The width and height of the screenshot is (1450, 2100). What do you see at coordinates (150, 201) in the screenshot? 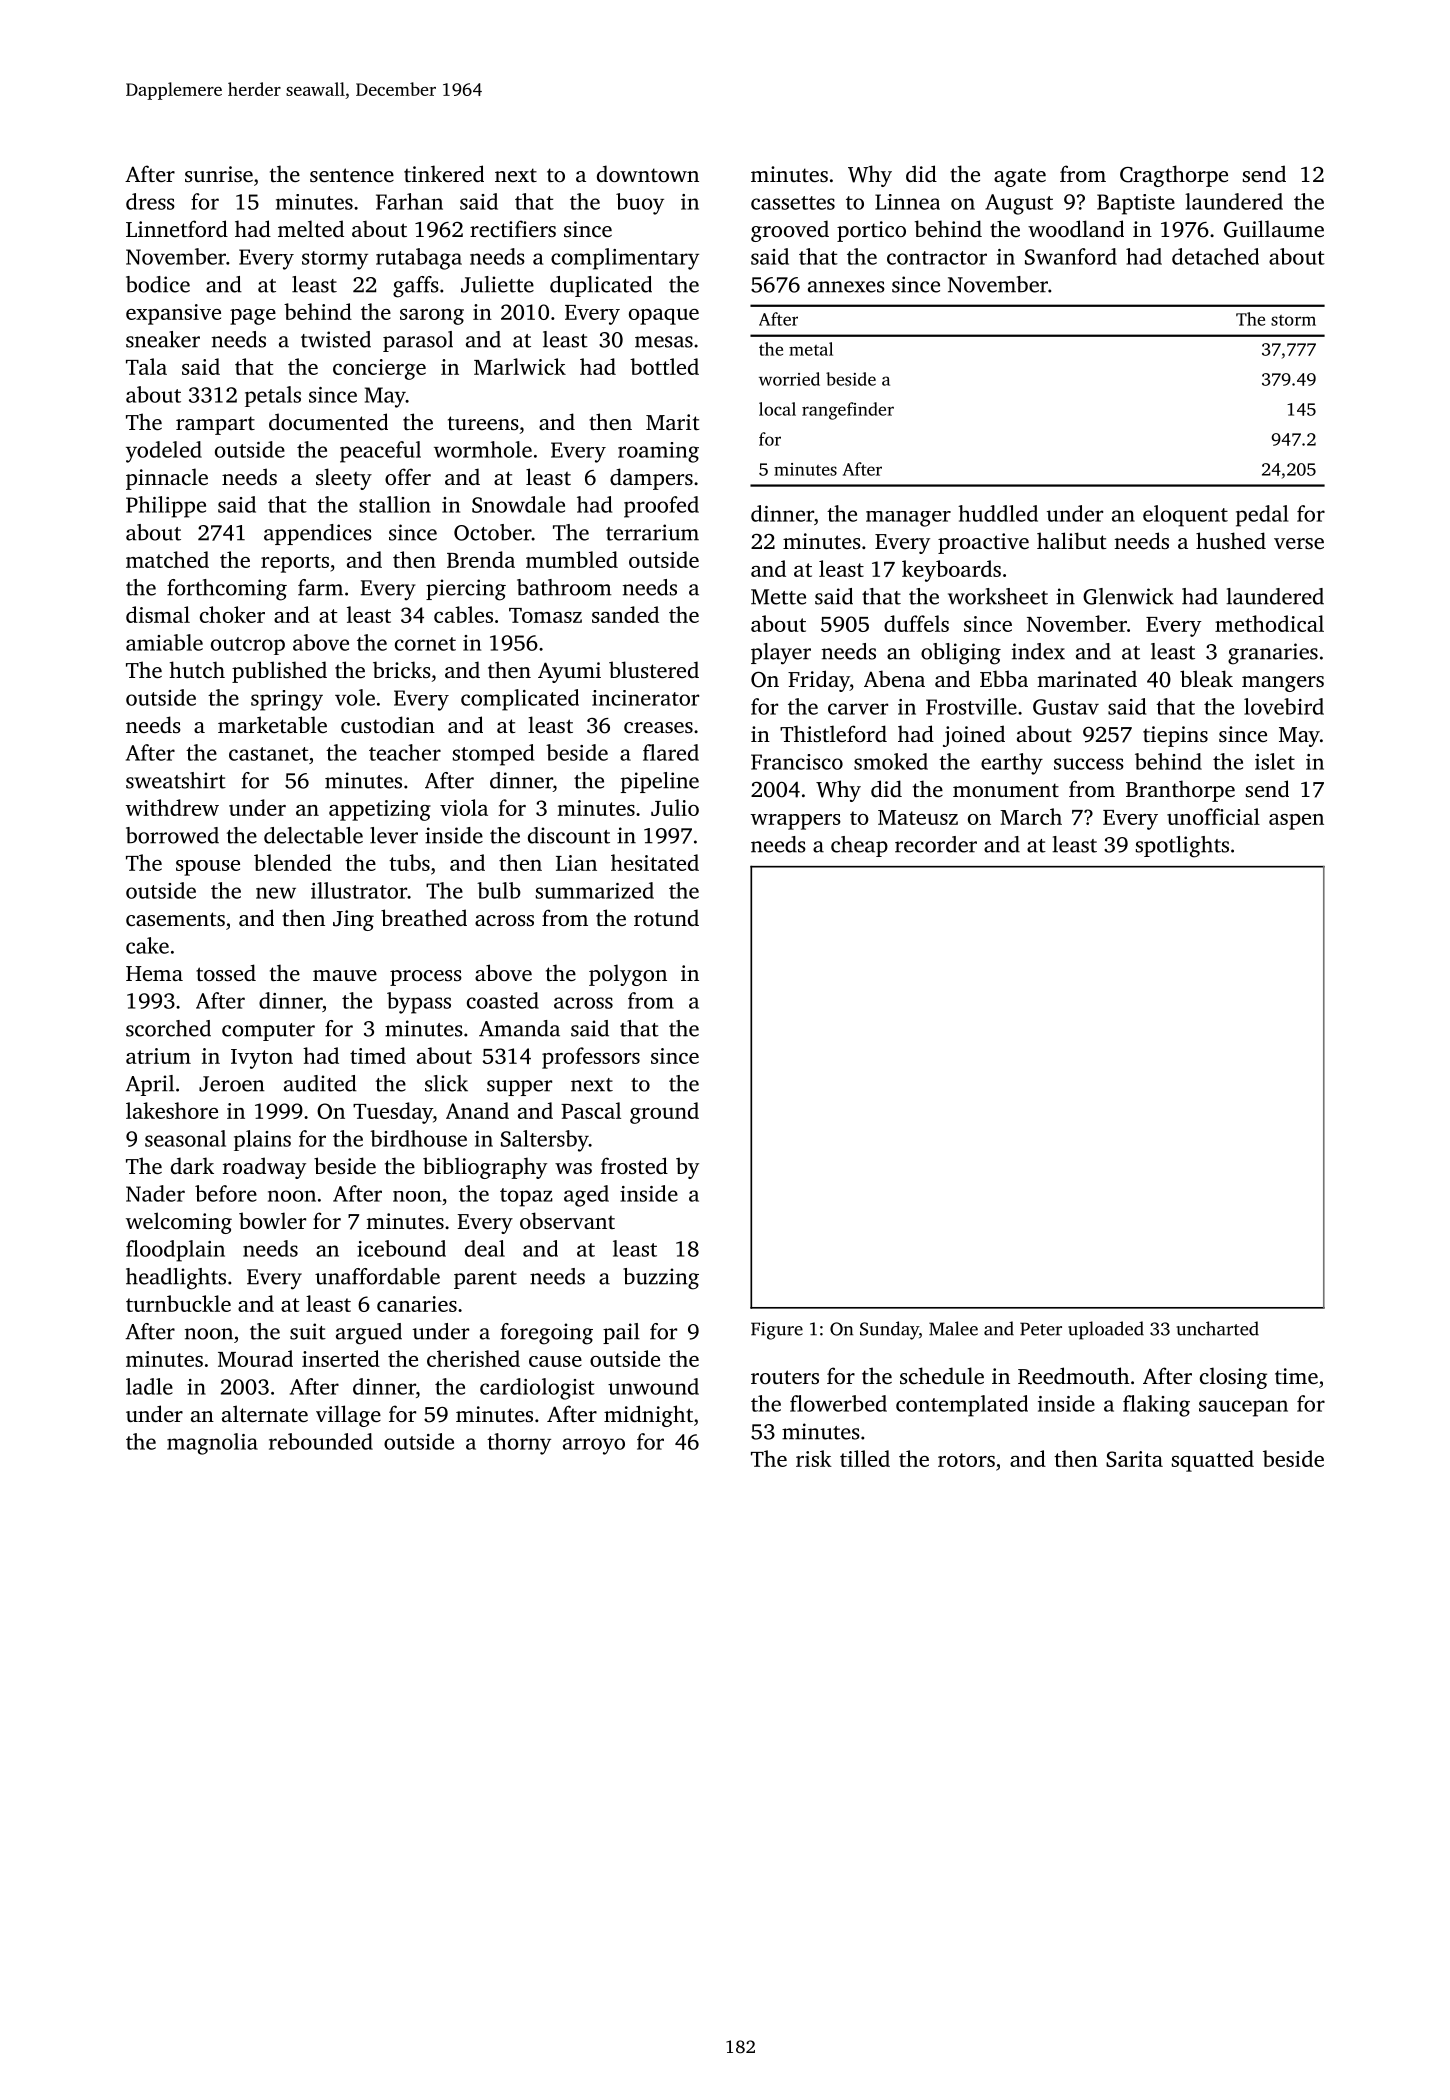
I see `dress` at bounding box center [150, 201].
